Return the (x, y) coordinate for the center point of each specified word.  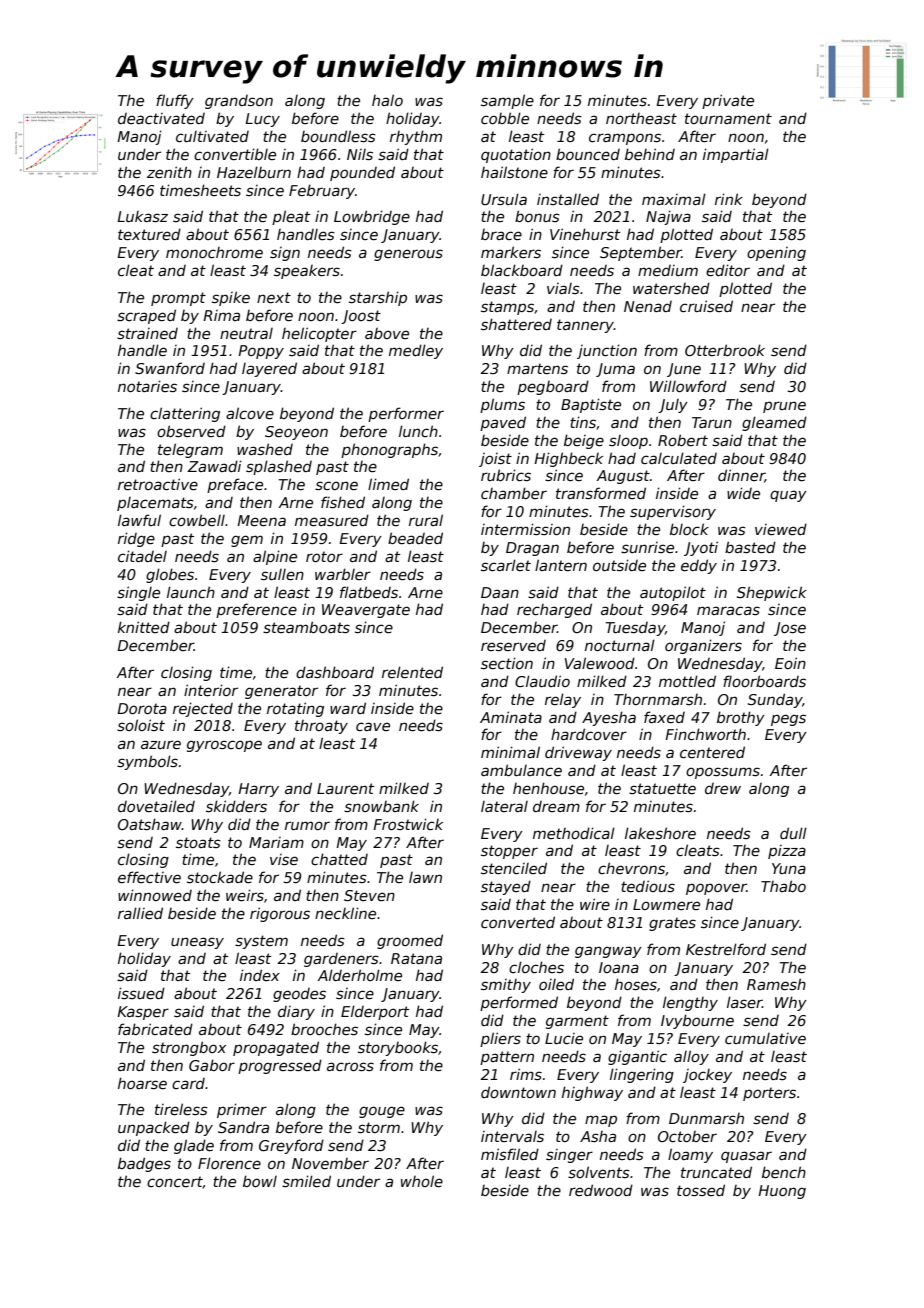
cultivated (212, 136)
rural (426, 520)
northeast (641, 118)
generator (281, 692)
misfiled (510, 1154)
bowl (260, 1181)
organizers (703, 646)
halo (387, 100)
